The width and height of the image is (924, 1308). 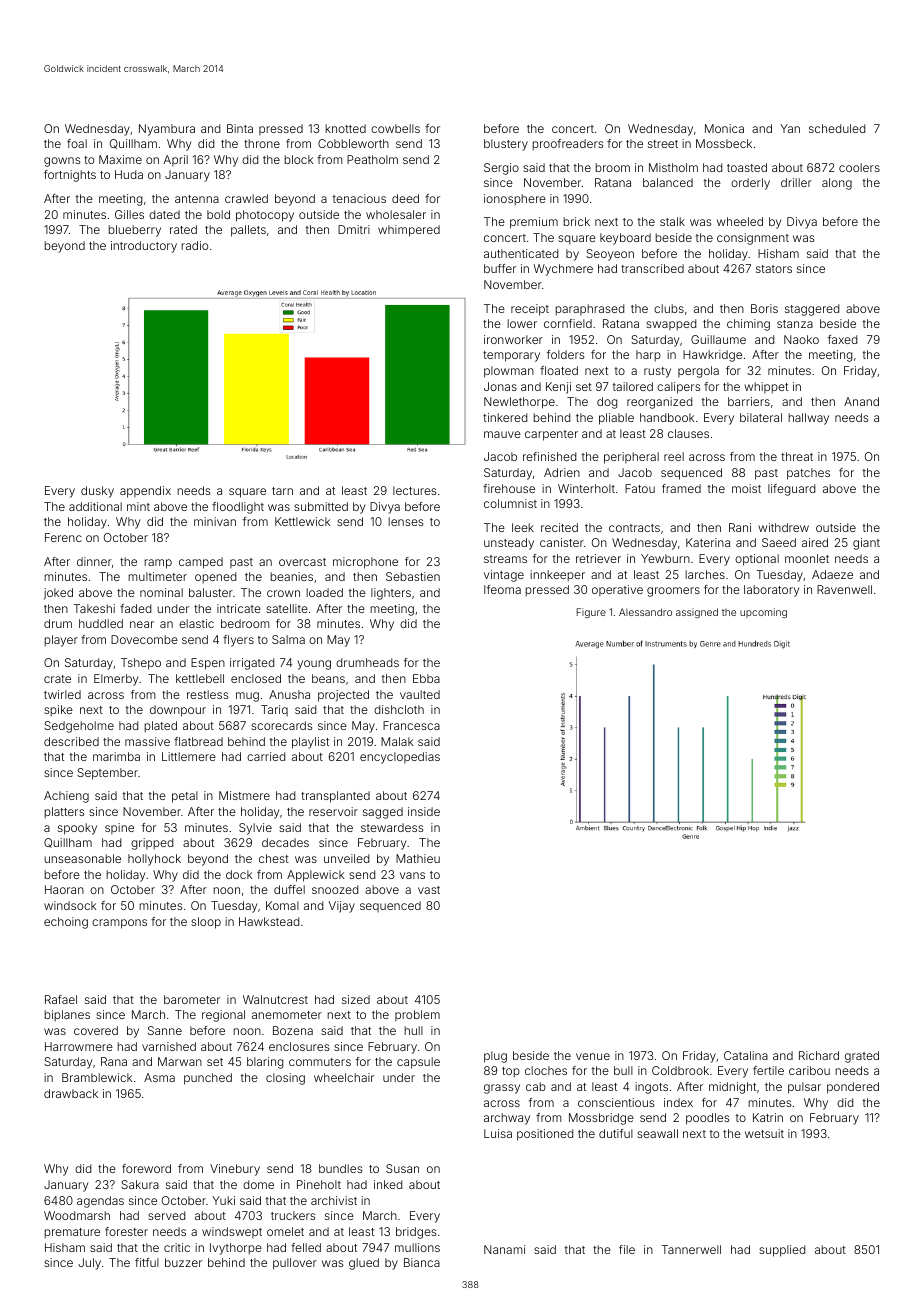 I want to click on anemometer, so click(x=287, y=1015).
